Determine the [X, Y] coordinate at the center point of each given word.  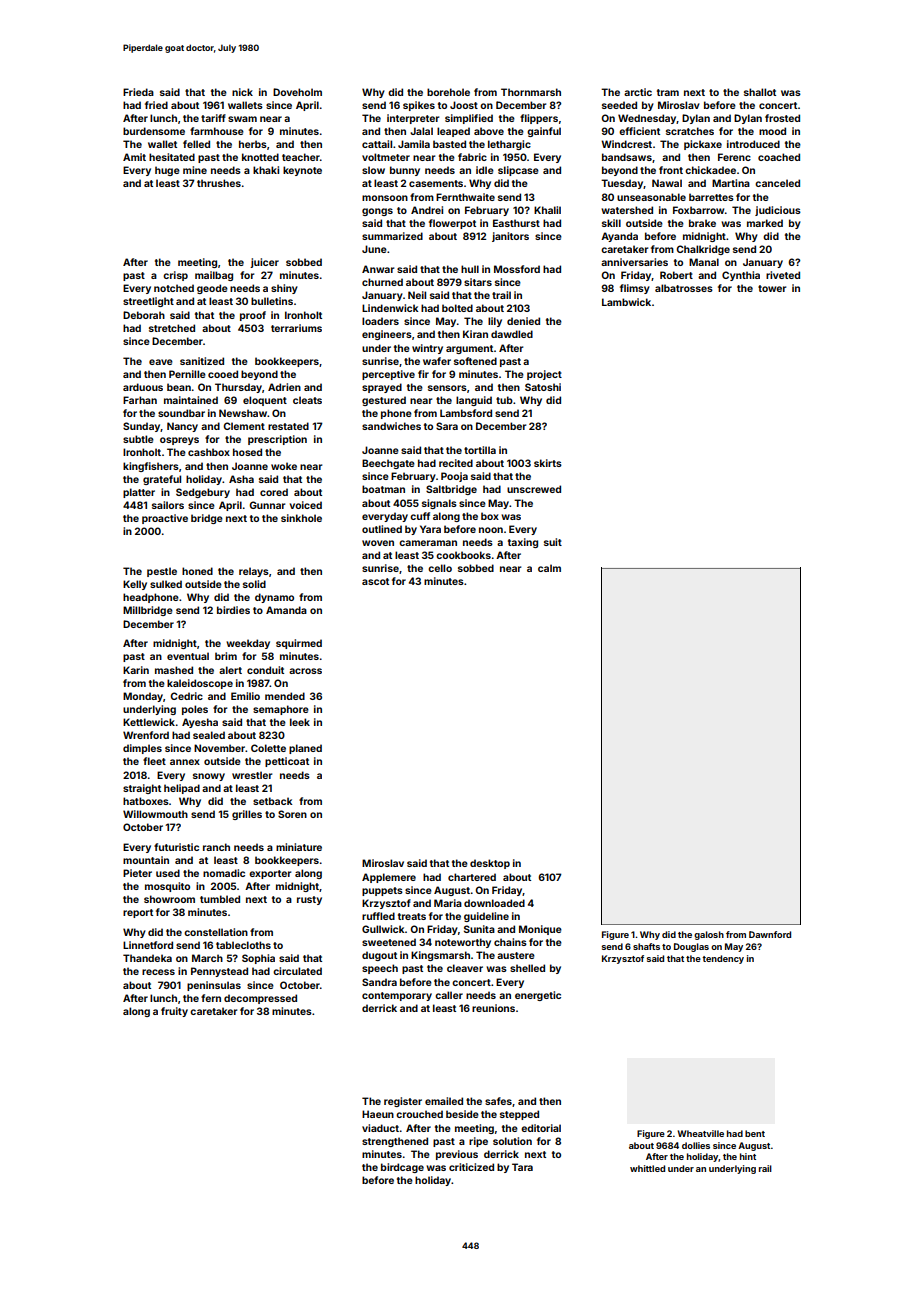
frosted [782, 118]
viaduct [380, 1128]
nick [242, 92]
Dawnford [770, 934]
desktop [490, 864]
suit [553, 542]
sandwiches [391, 426]
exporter [270, 874]
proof [253, 316]
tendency [723, 959]
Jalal [421, 131]
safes [498, 1101]
